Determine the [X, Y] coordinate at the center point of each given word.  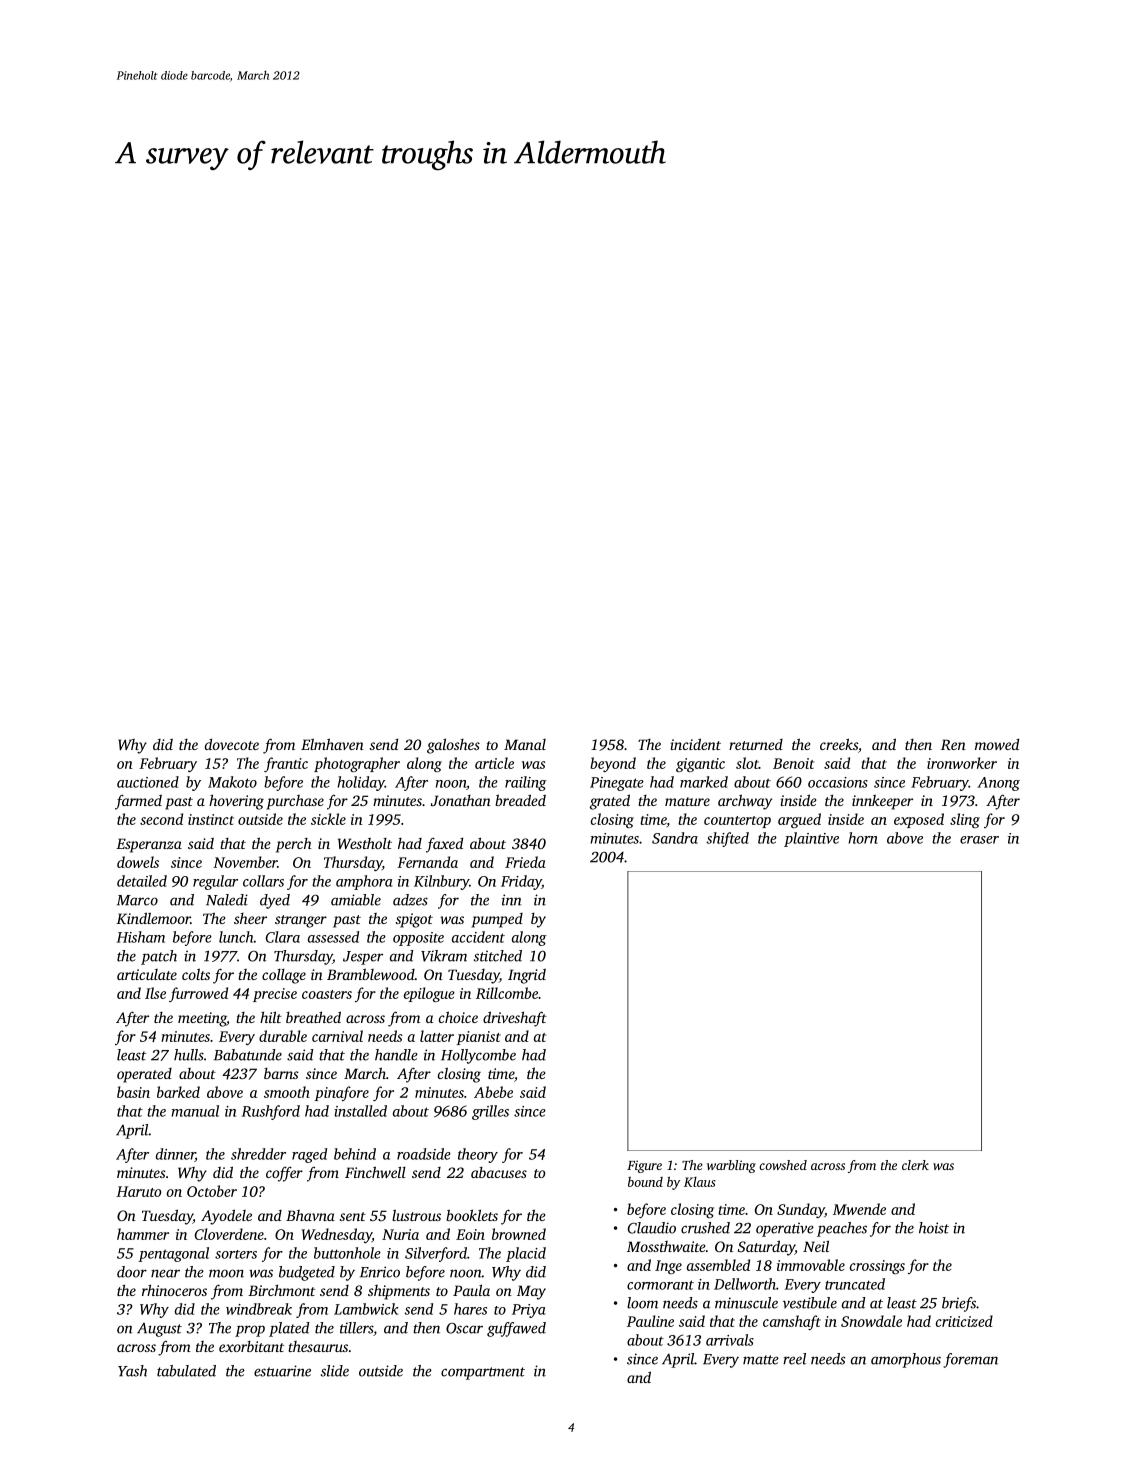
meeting [202, 1019]
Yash [132, 1371]
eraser [979, 840]
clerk [915, 1165]
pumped [497, 920]
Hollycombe [478, 1056]
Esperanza [149, 845]
